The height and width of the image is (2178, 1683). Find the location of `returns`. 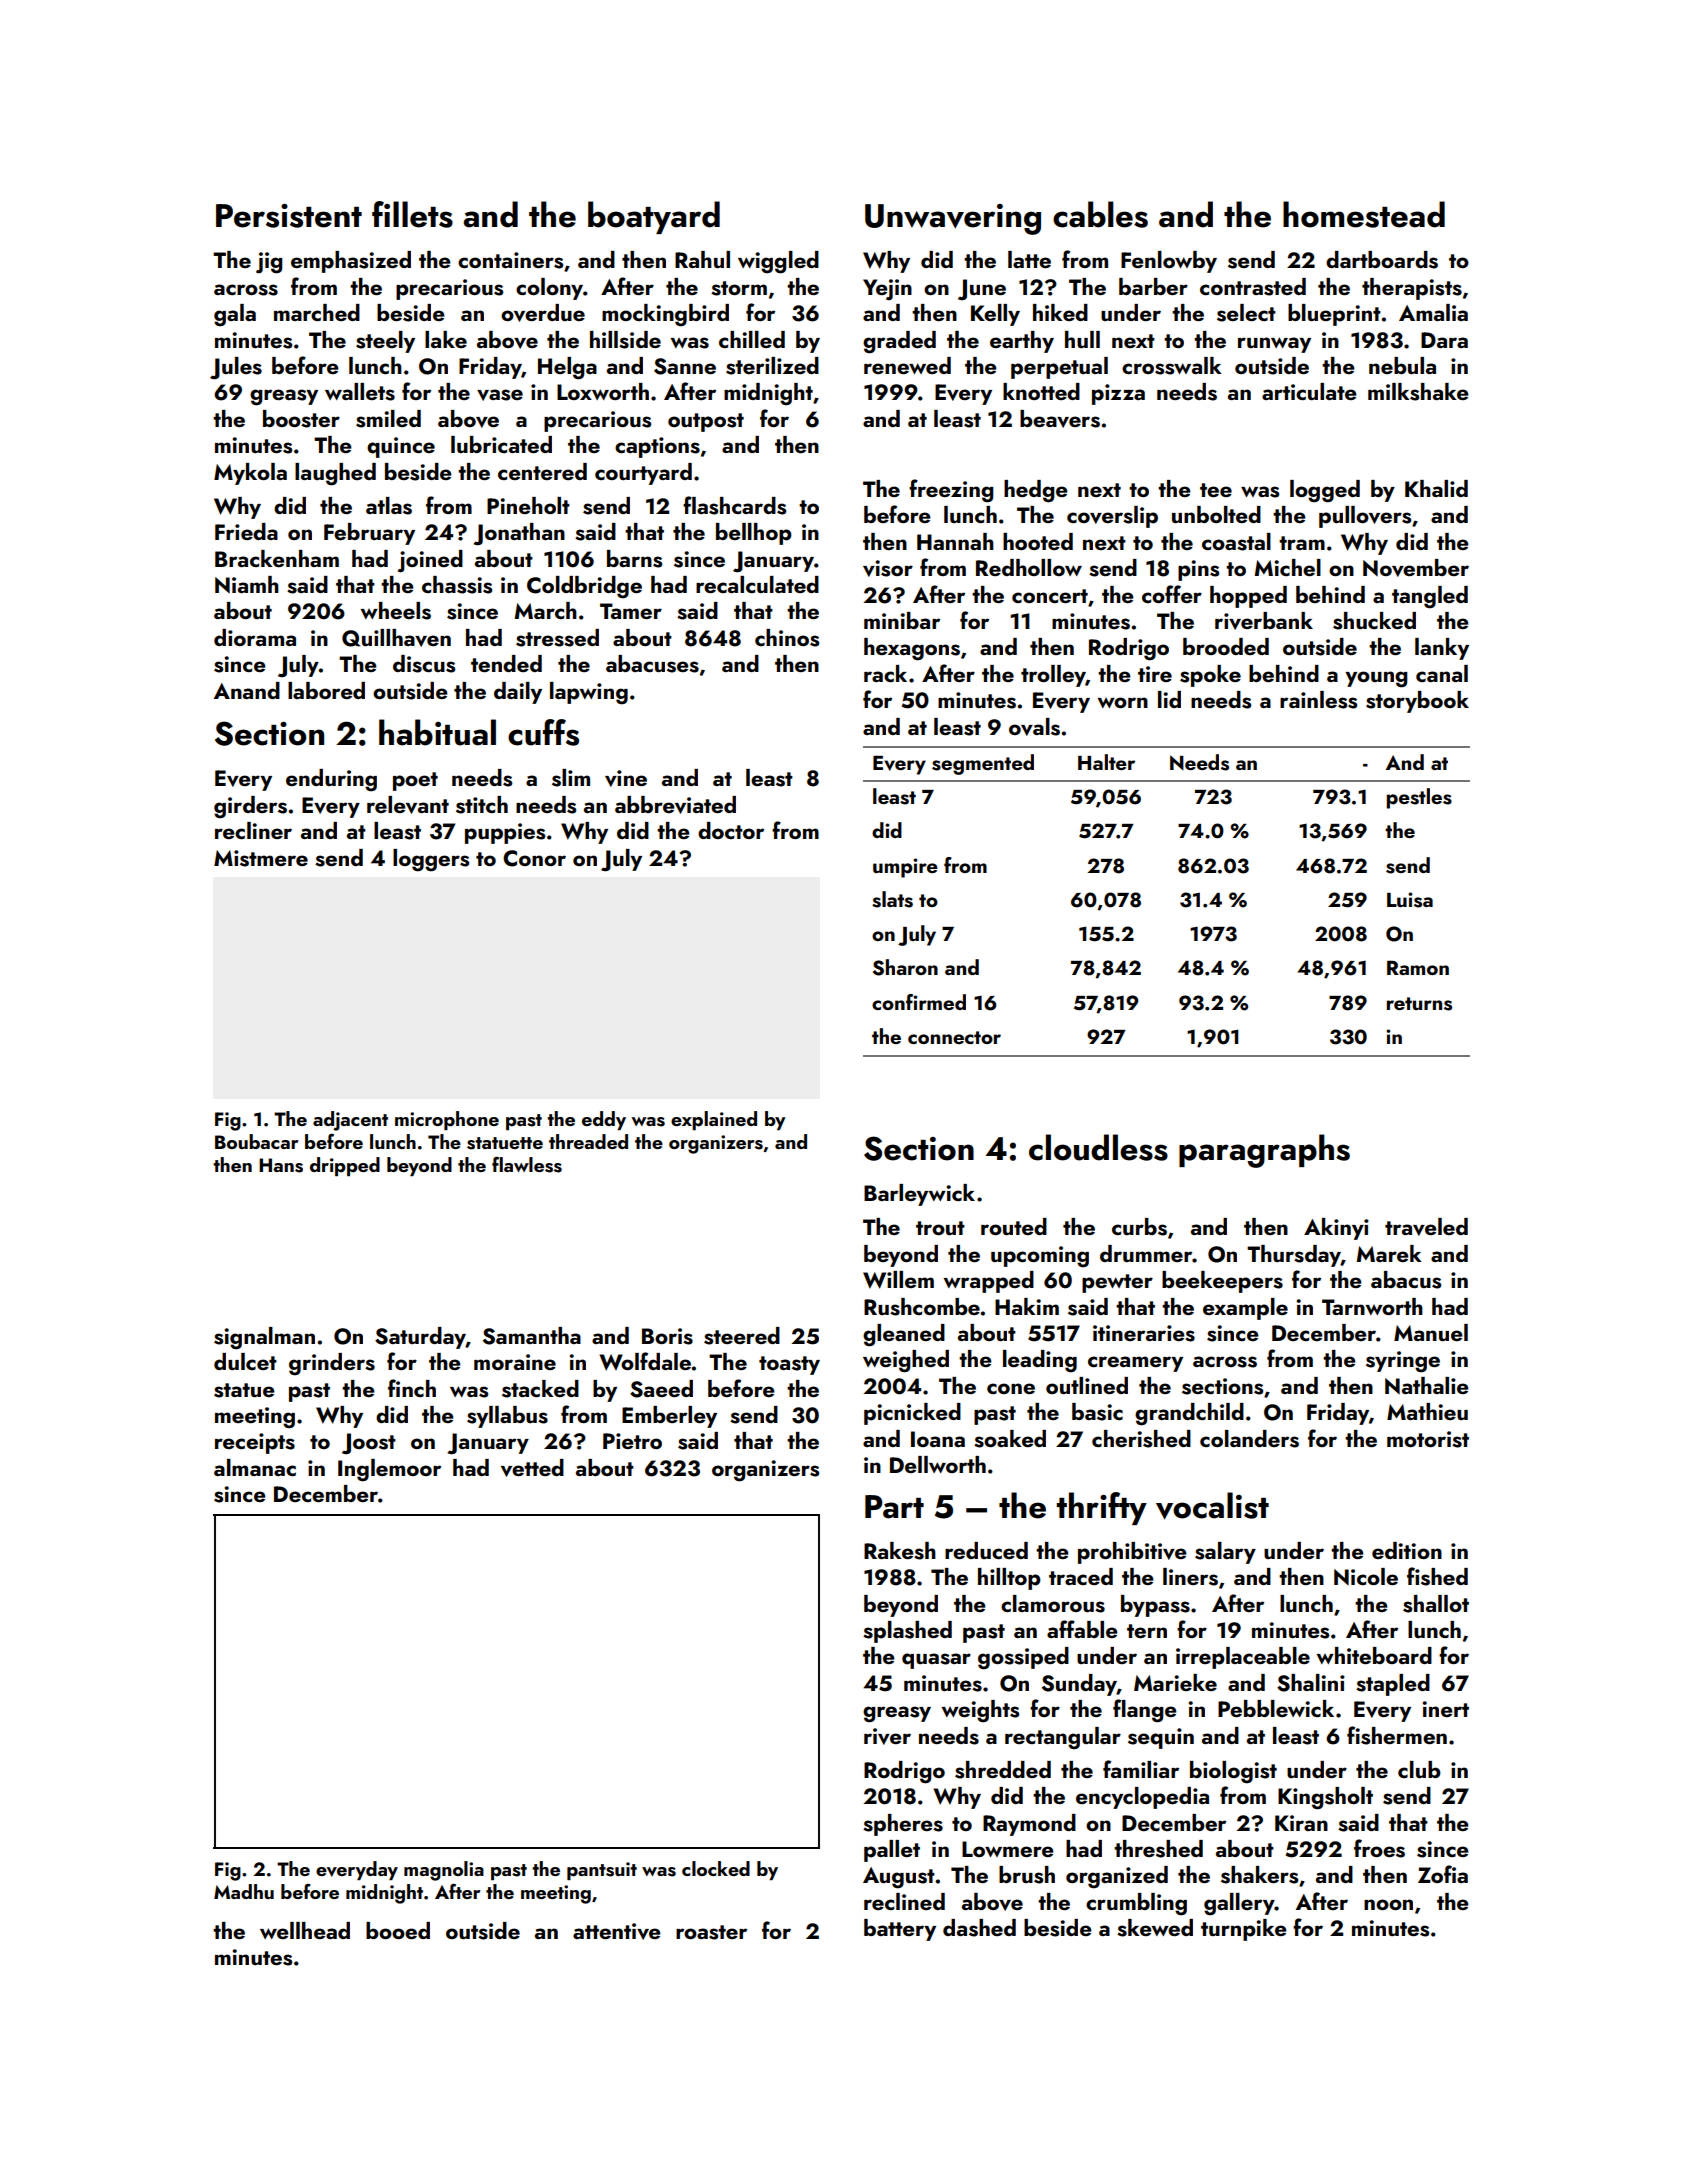

returns is located at coordinates (1419, 1004).
